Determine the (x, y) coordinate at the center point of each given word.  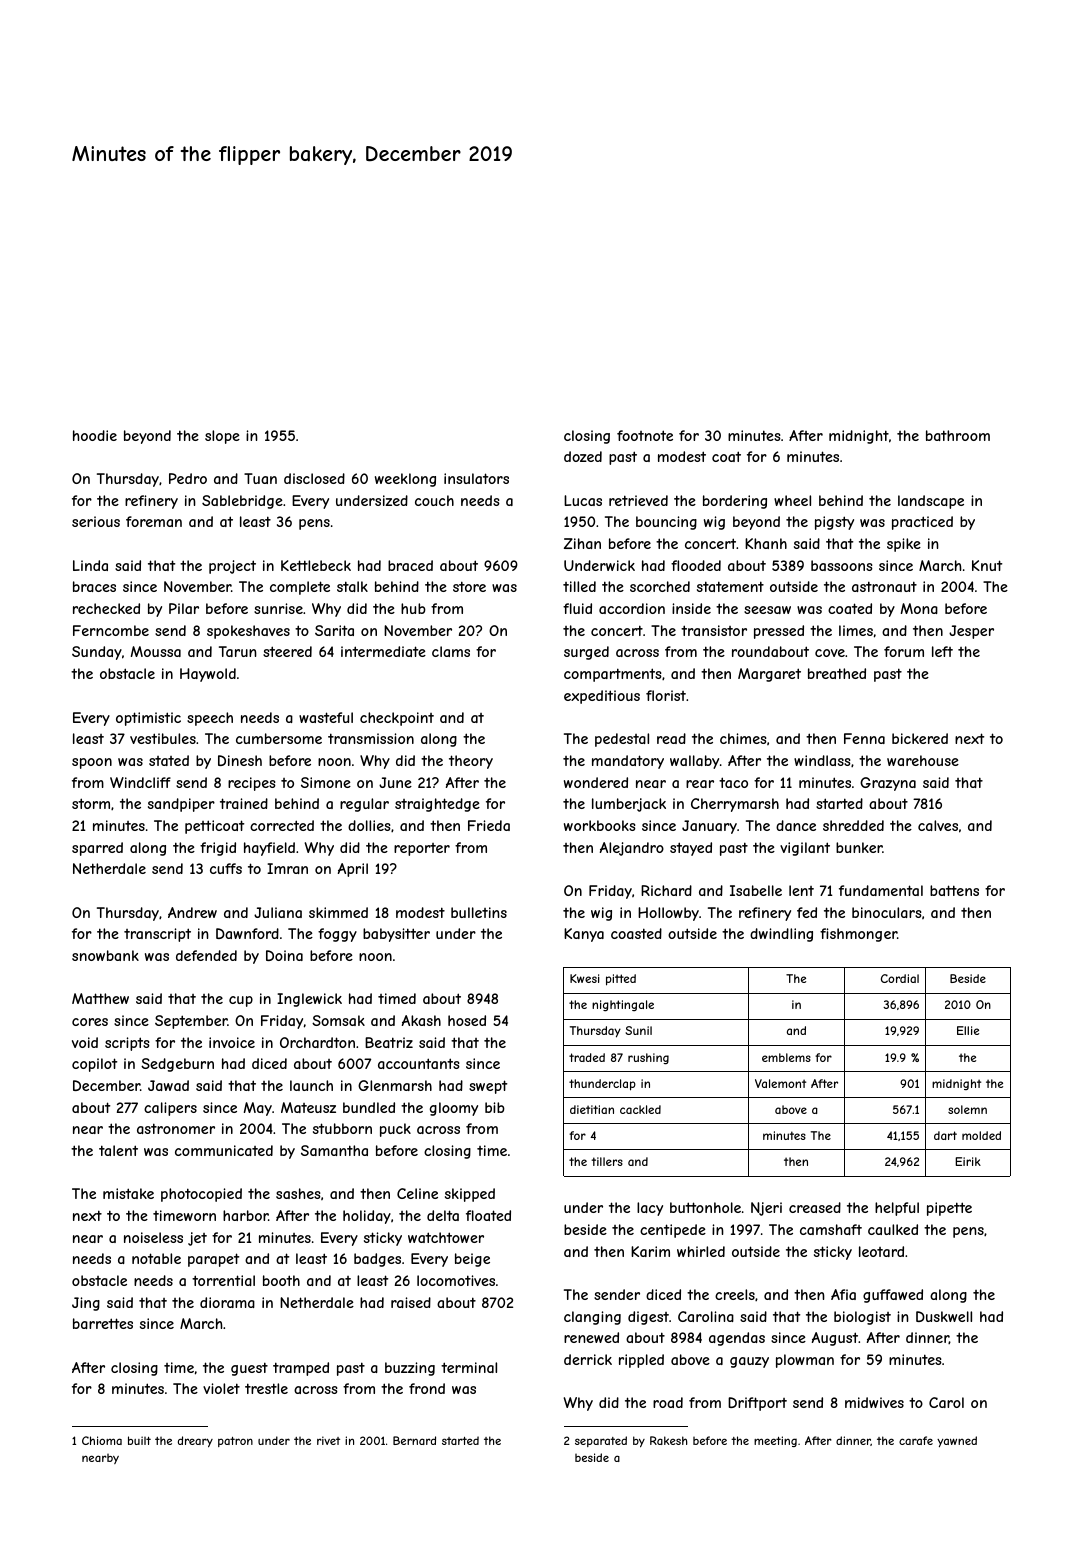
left (942, 651)
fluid (577, 608)
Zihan (582, 543)
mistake (128, 1193)
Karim (650, 1251)
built (139, 1440)
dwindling (781, 935)
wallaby (694, 762)
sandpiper (181, 805)
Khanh (766, 543)
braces (94, 586)
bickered (920, 738)
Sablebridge (242, 502)
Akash (421, 1020)
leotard (881, 1251)
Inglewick (309, 1000)
